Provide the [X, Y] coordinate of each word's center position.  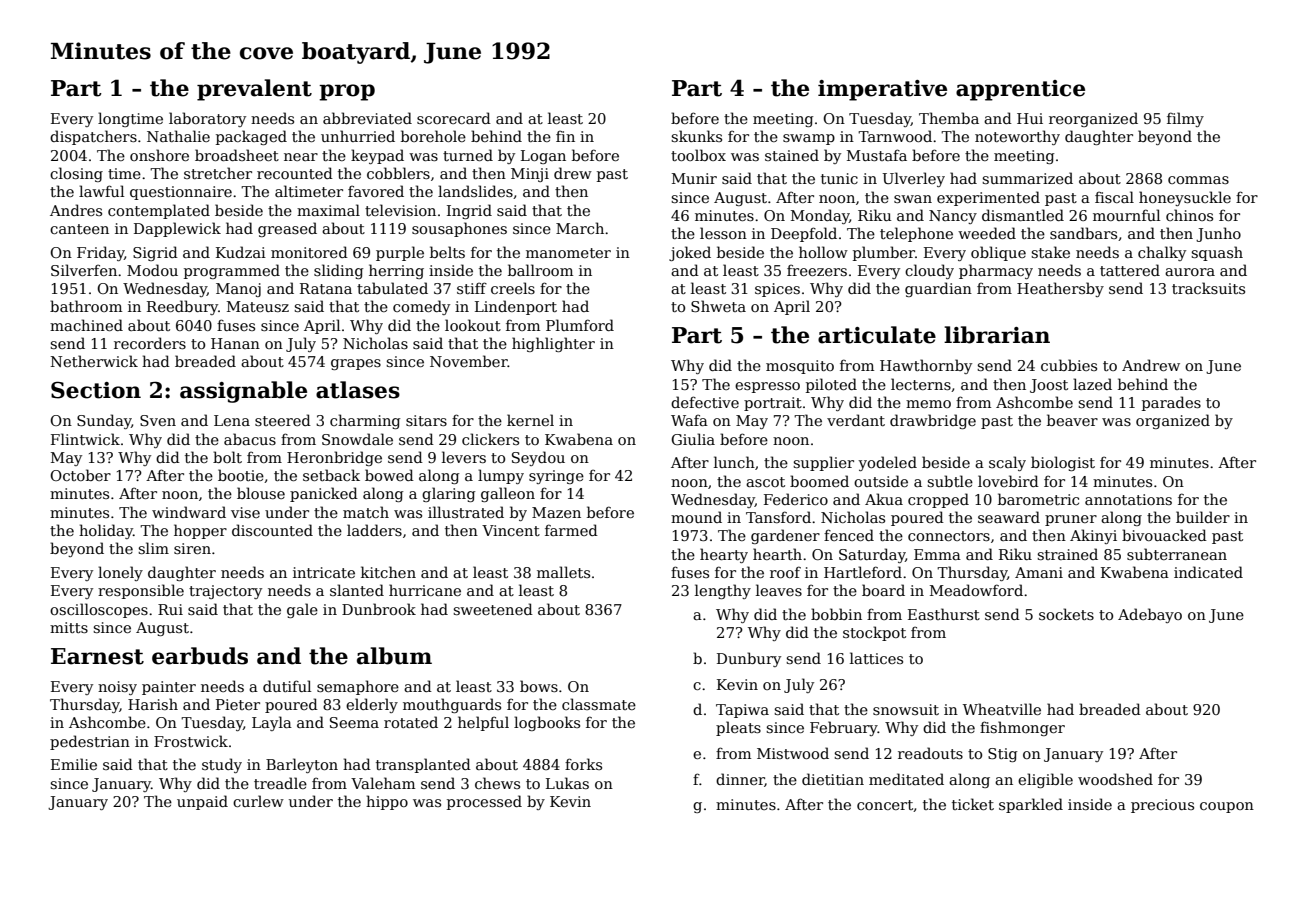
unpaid [202, 802]
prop [347, 92]
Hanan [235, 343]
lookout [473, 325]
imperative [882, 90]
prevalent [254, 90]
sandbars [1083, 233]
